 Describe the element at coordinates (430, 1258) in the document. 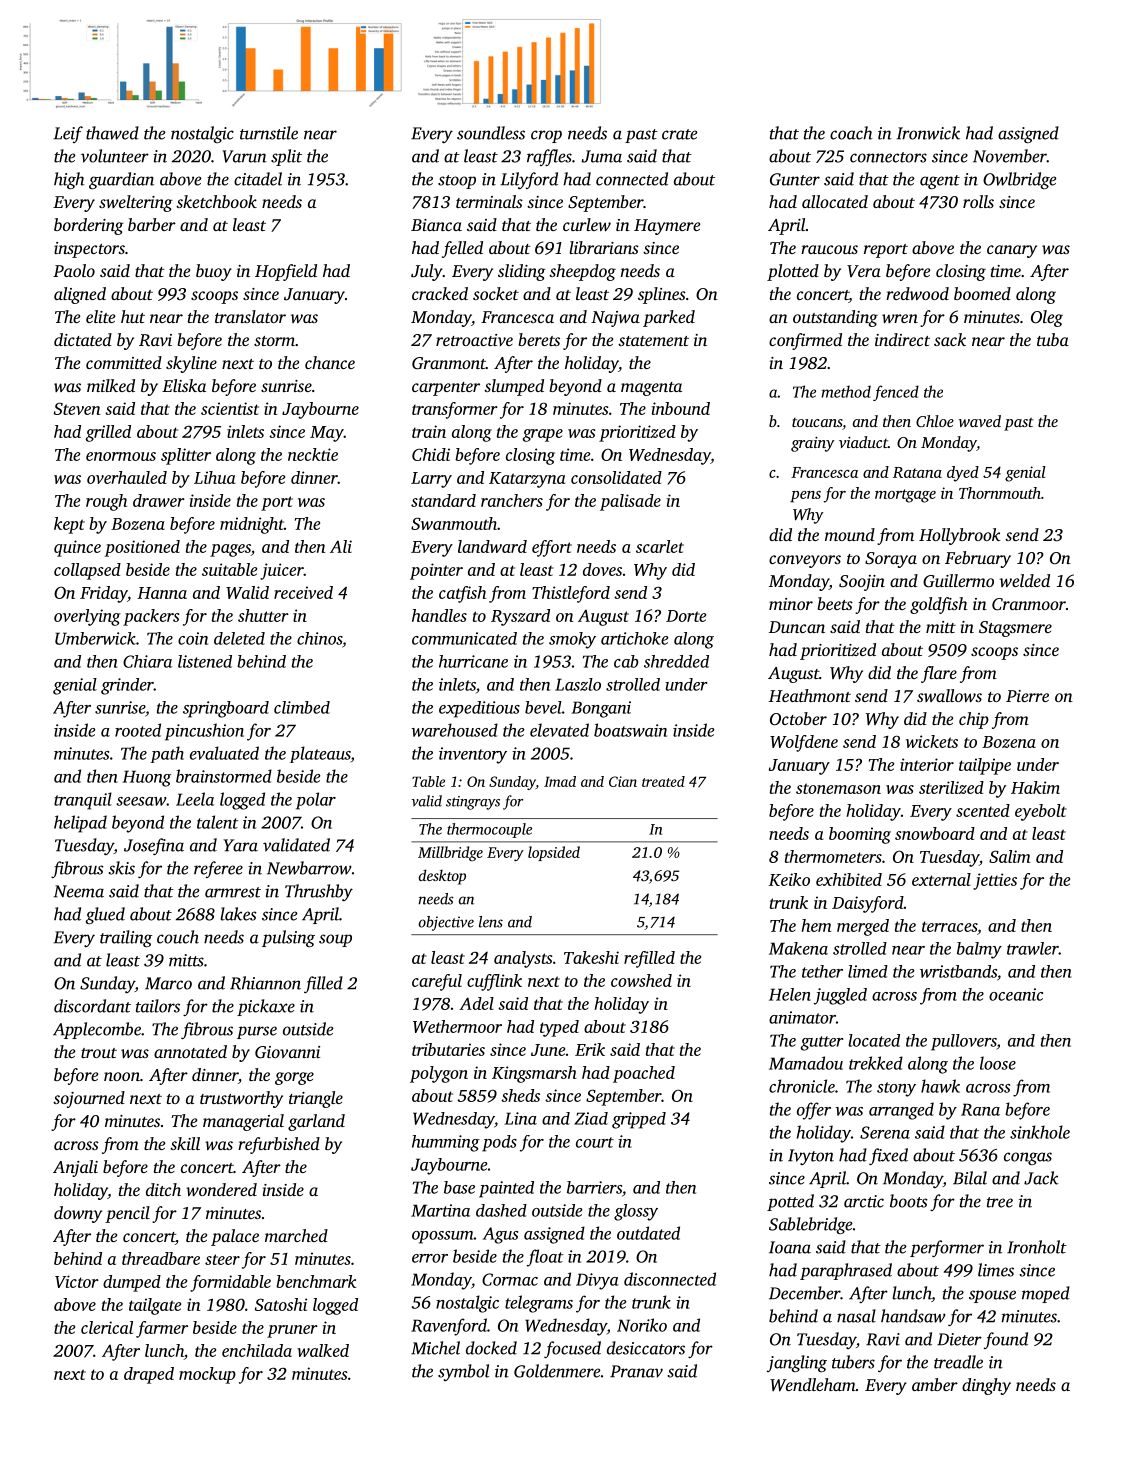

I see `error` at that location.
